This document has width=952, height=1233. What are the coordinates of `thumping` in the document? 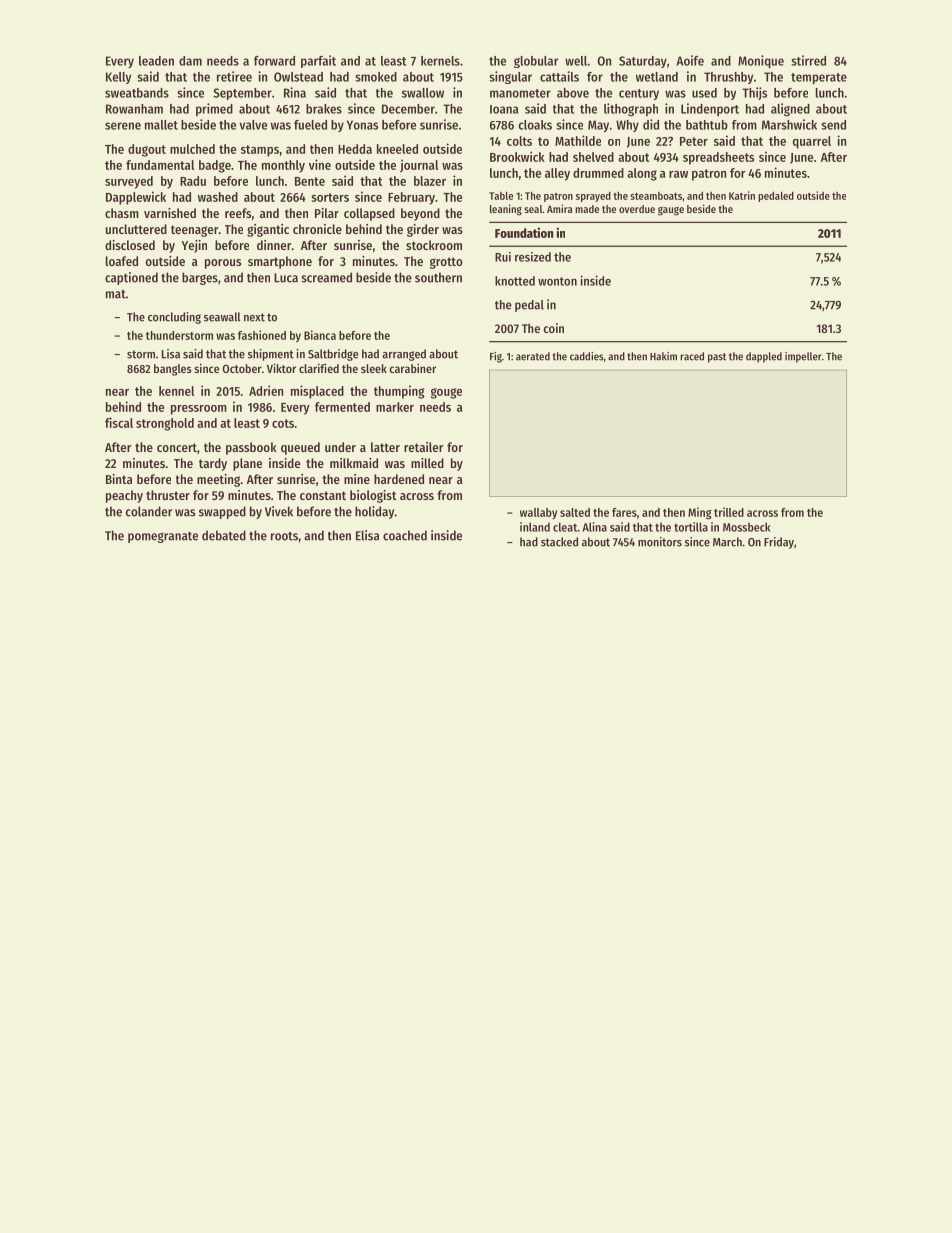 It's located at (399, 392).
